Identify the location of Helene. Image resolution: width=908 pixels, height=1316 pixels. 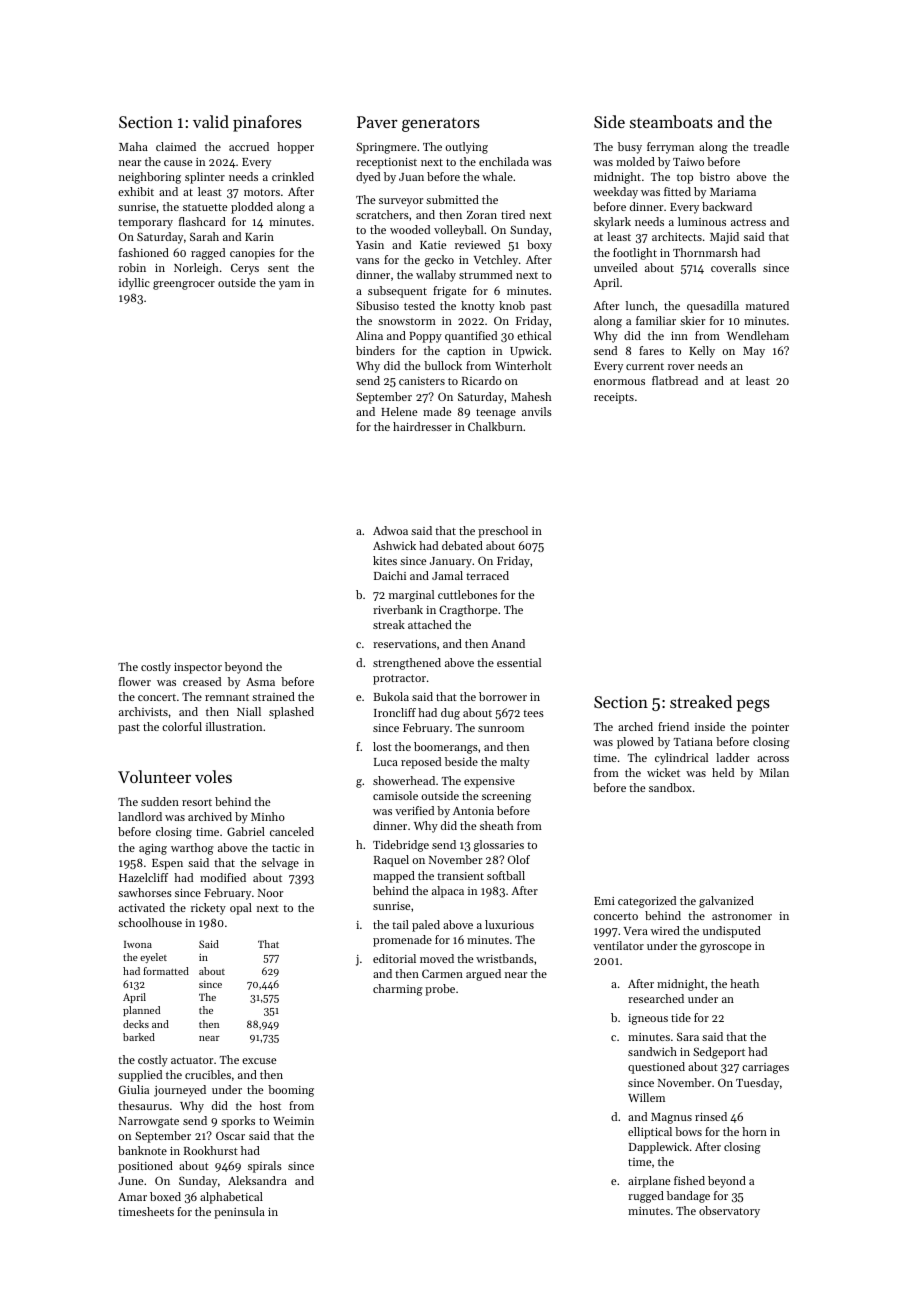
(399, 411).
